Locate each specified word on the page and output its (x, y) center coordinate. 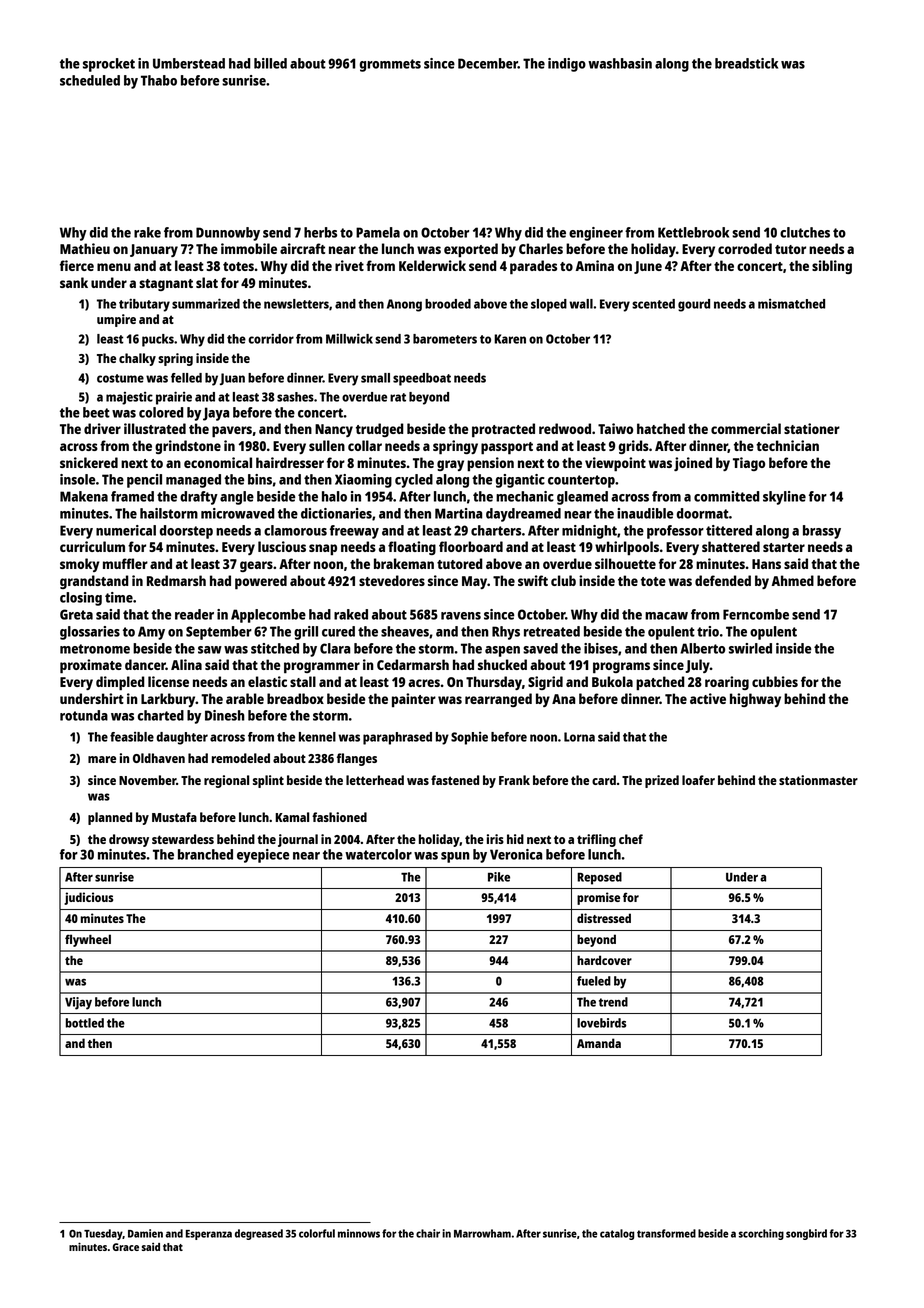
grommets (390, 65)
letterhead (375, 780)
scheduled (90, 80)
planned (110, 818)
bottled (85, 1023)
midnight (589, 532)
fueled (594, 981)
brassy (822, 532)
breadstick (746, 63)
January (154, 250)
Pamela (378, 232)
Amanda (599, 1043)
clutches (805, 232)
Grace (126, 1247)
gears (256, 566)
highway (755, 700)
